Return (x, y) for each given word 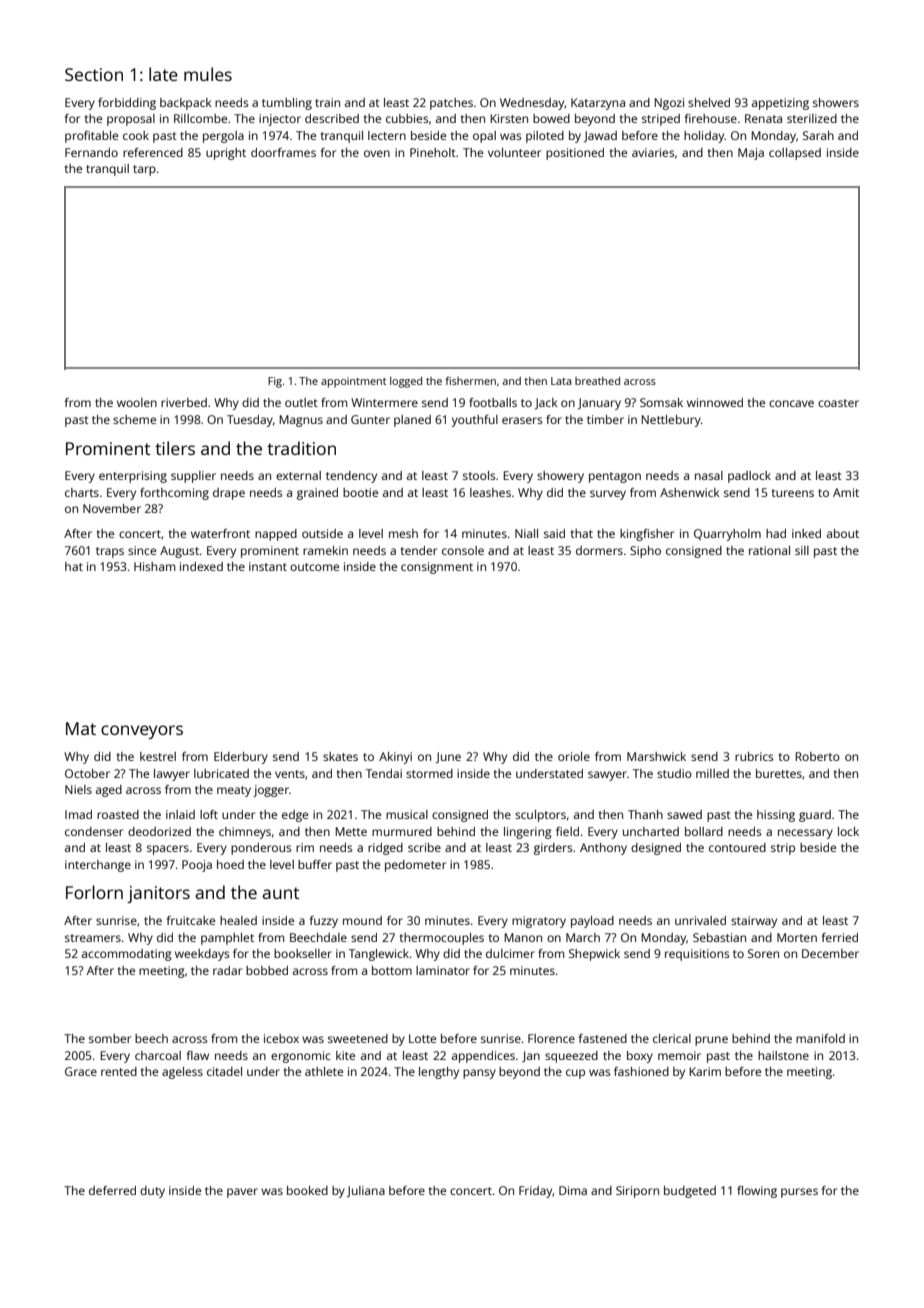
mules (208, 74)
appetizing (780, 104)
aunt (281, 893)
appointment (353, 382)
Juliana (366, 1191)
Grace (81, 1071)
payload (592, 922)
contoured (737, 847)
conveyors (142, 732)
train (327, 102)
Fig (275, 382)
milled (712, 773)
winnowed (715, 402)
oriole (574, 756)
